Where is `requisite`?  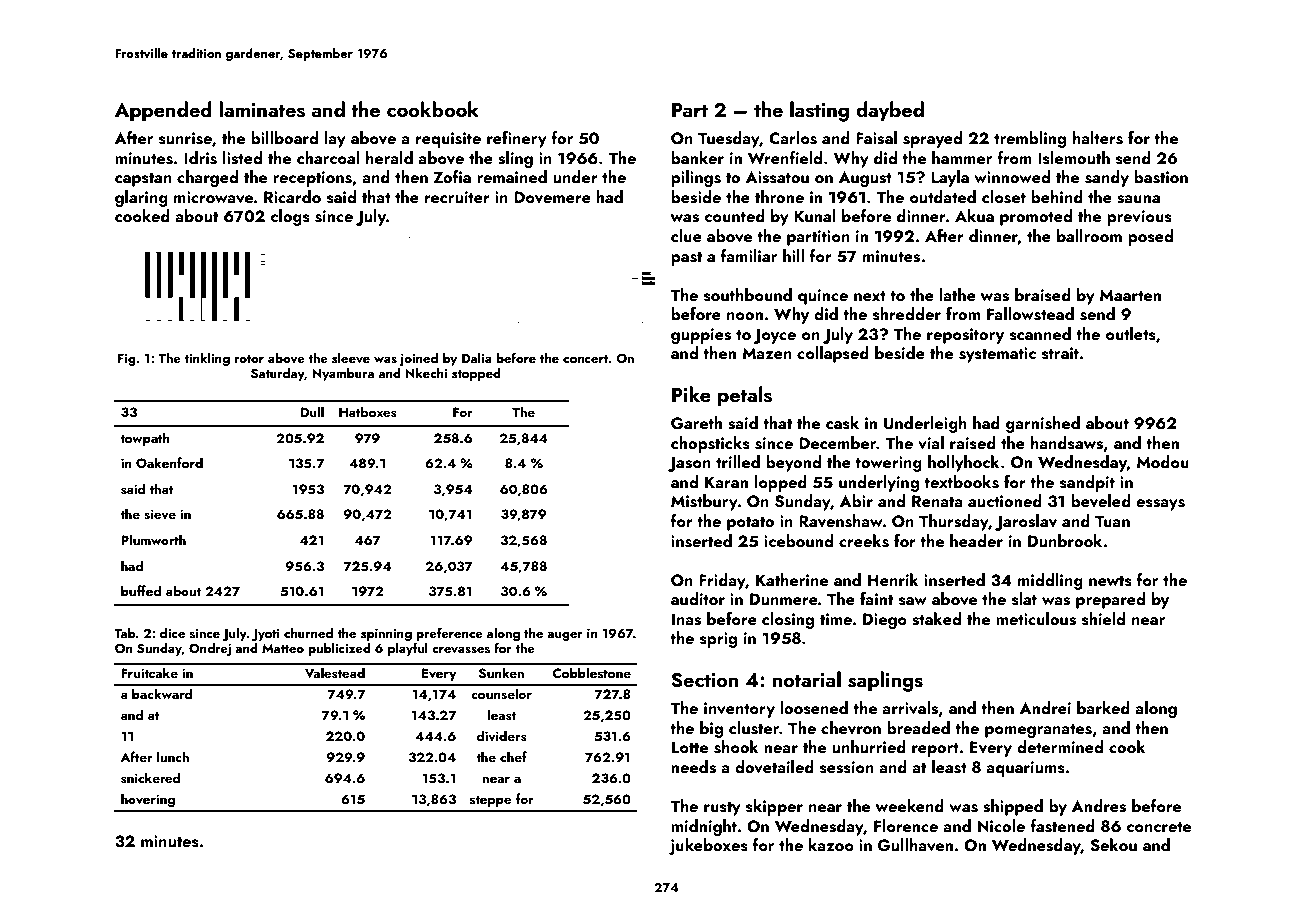
requisite is located at coordinates (448, 140).
